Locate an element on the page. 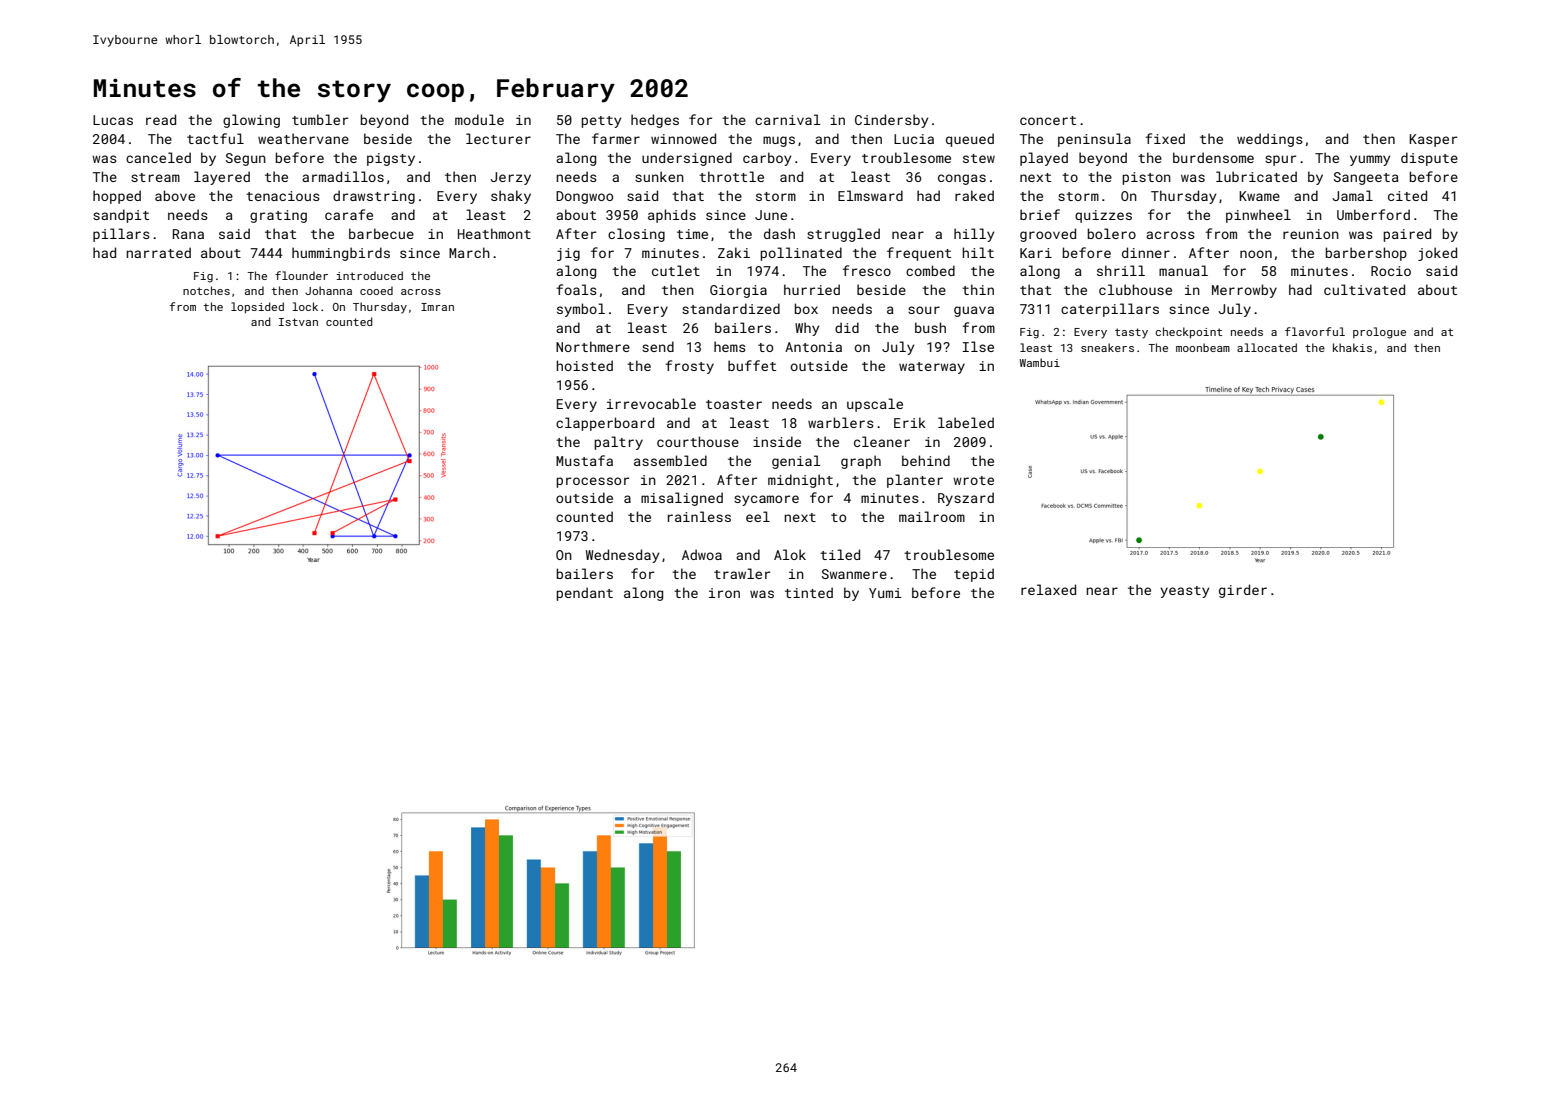 The width and height of the image is (1551, 1096). piston is located at coordinates (1146, 178).
